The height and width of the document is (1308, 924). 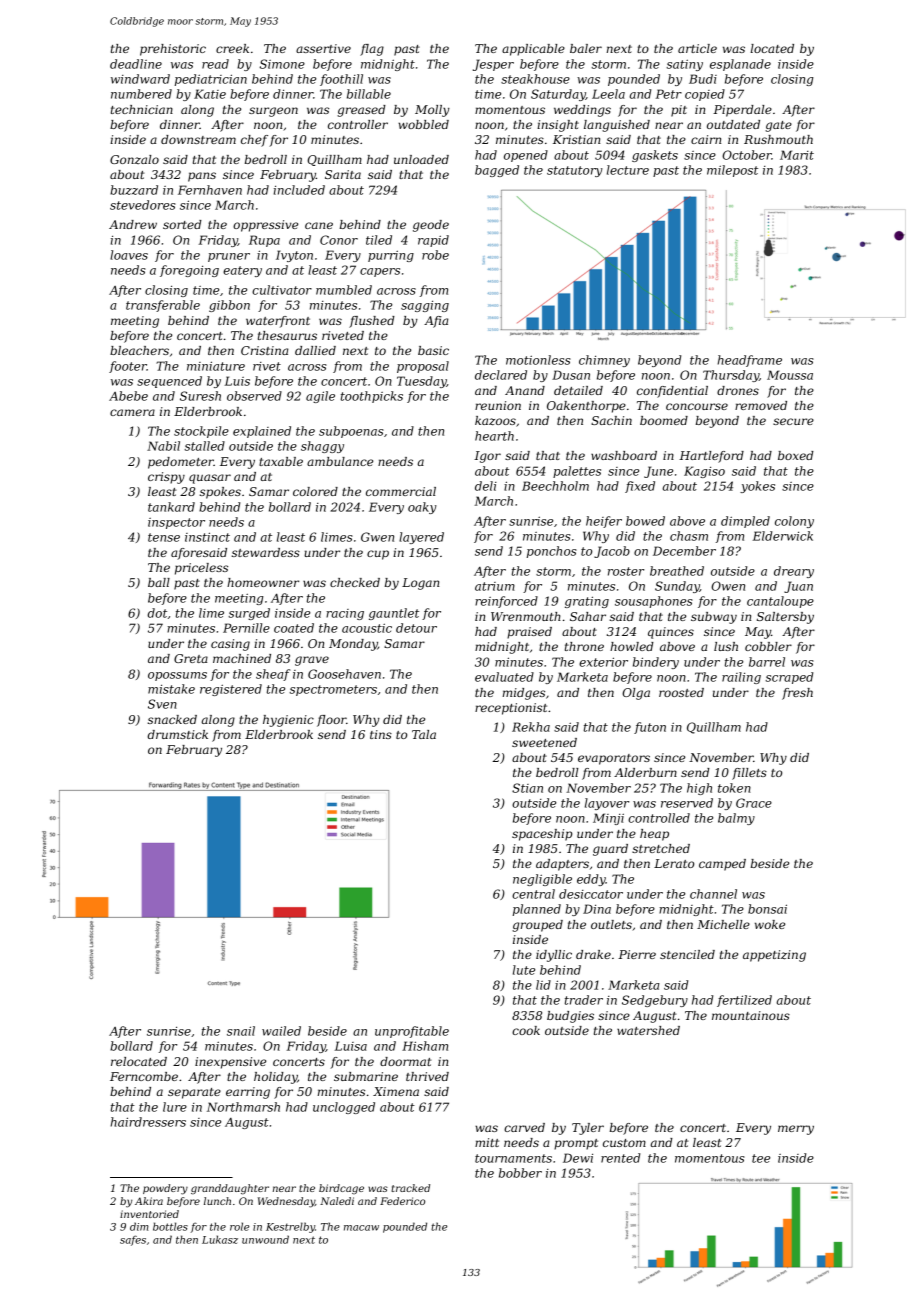 What do you see at coordinates (163, 446) in the document?
I see `Nabil` at bounding box center [163, 446].
